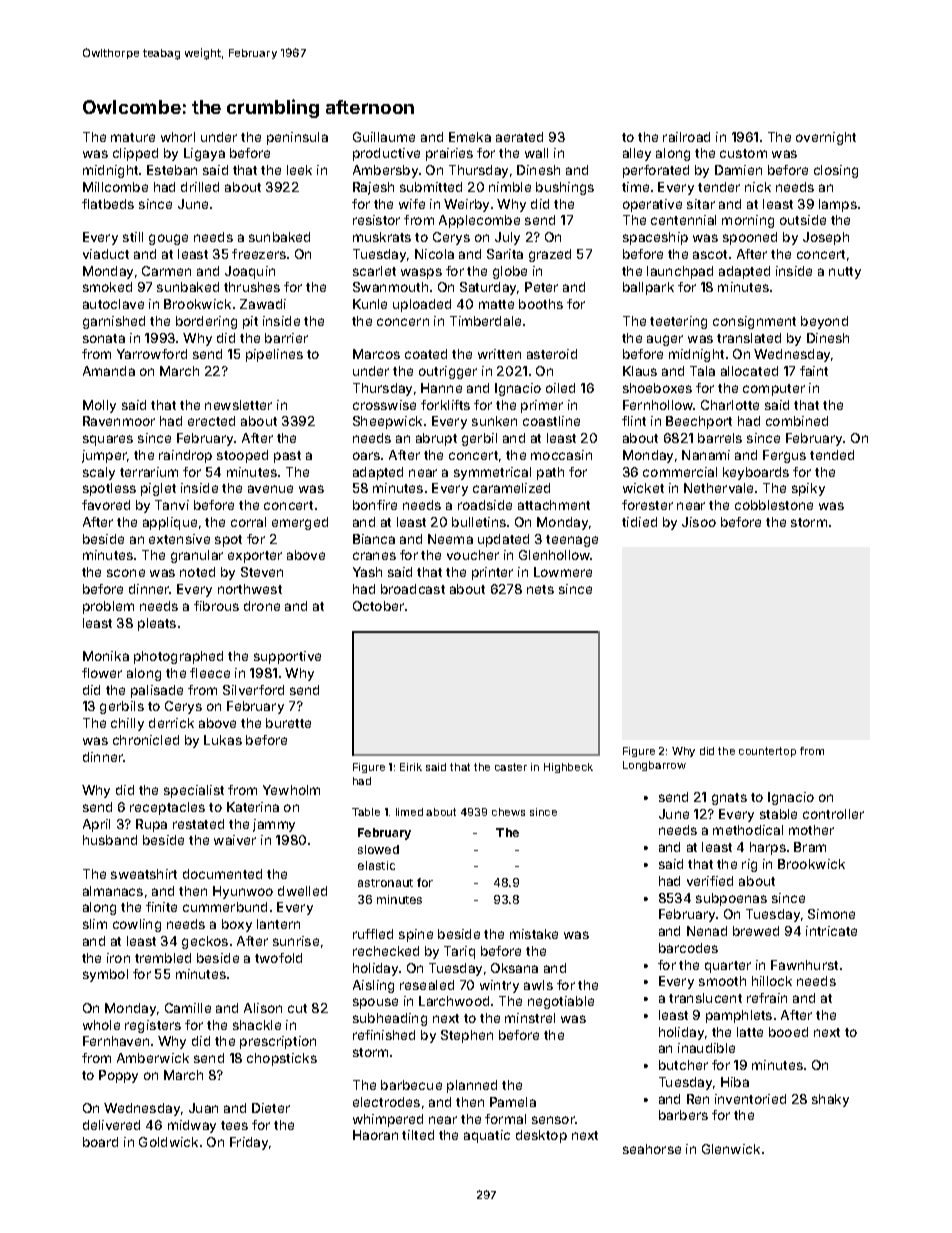 The height and width of the screenshot is (1233, 952). I want to click on nutty, so click(845, 273).
